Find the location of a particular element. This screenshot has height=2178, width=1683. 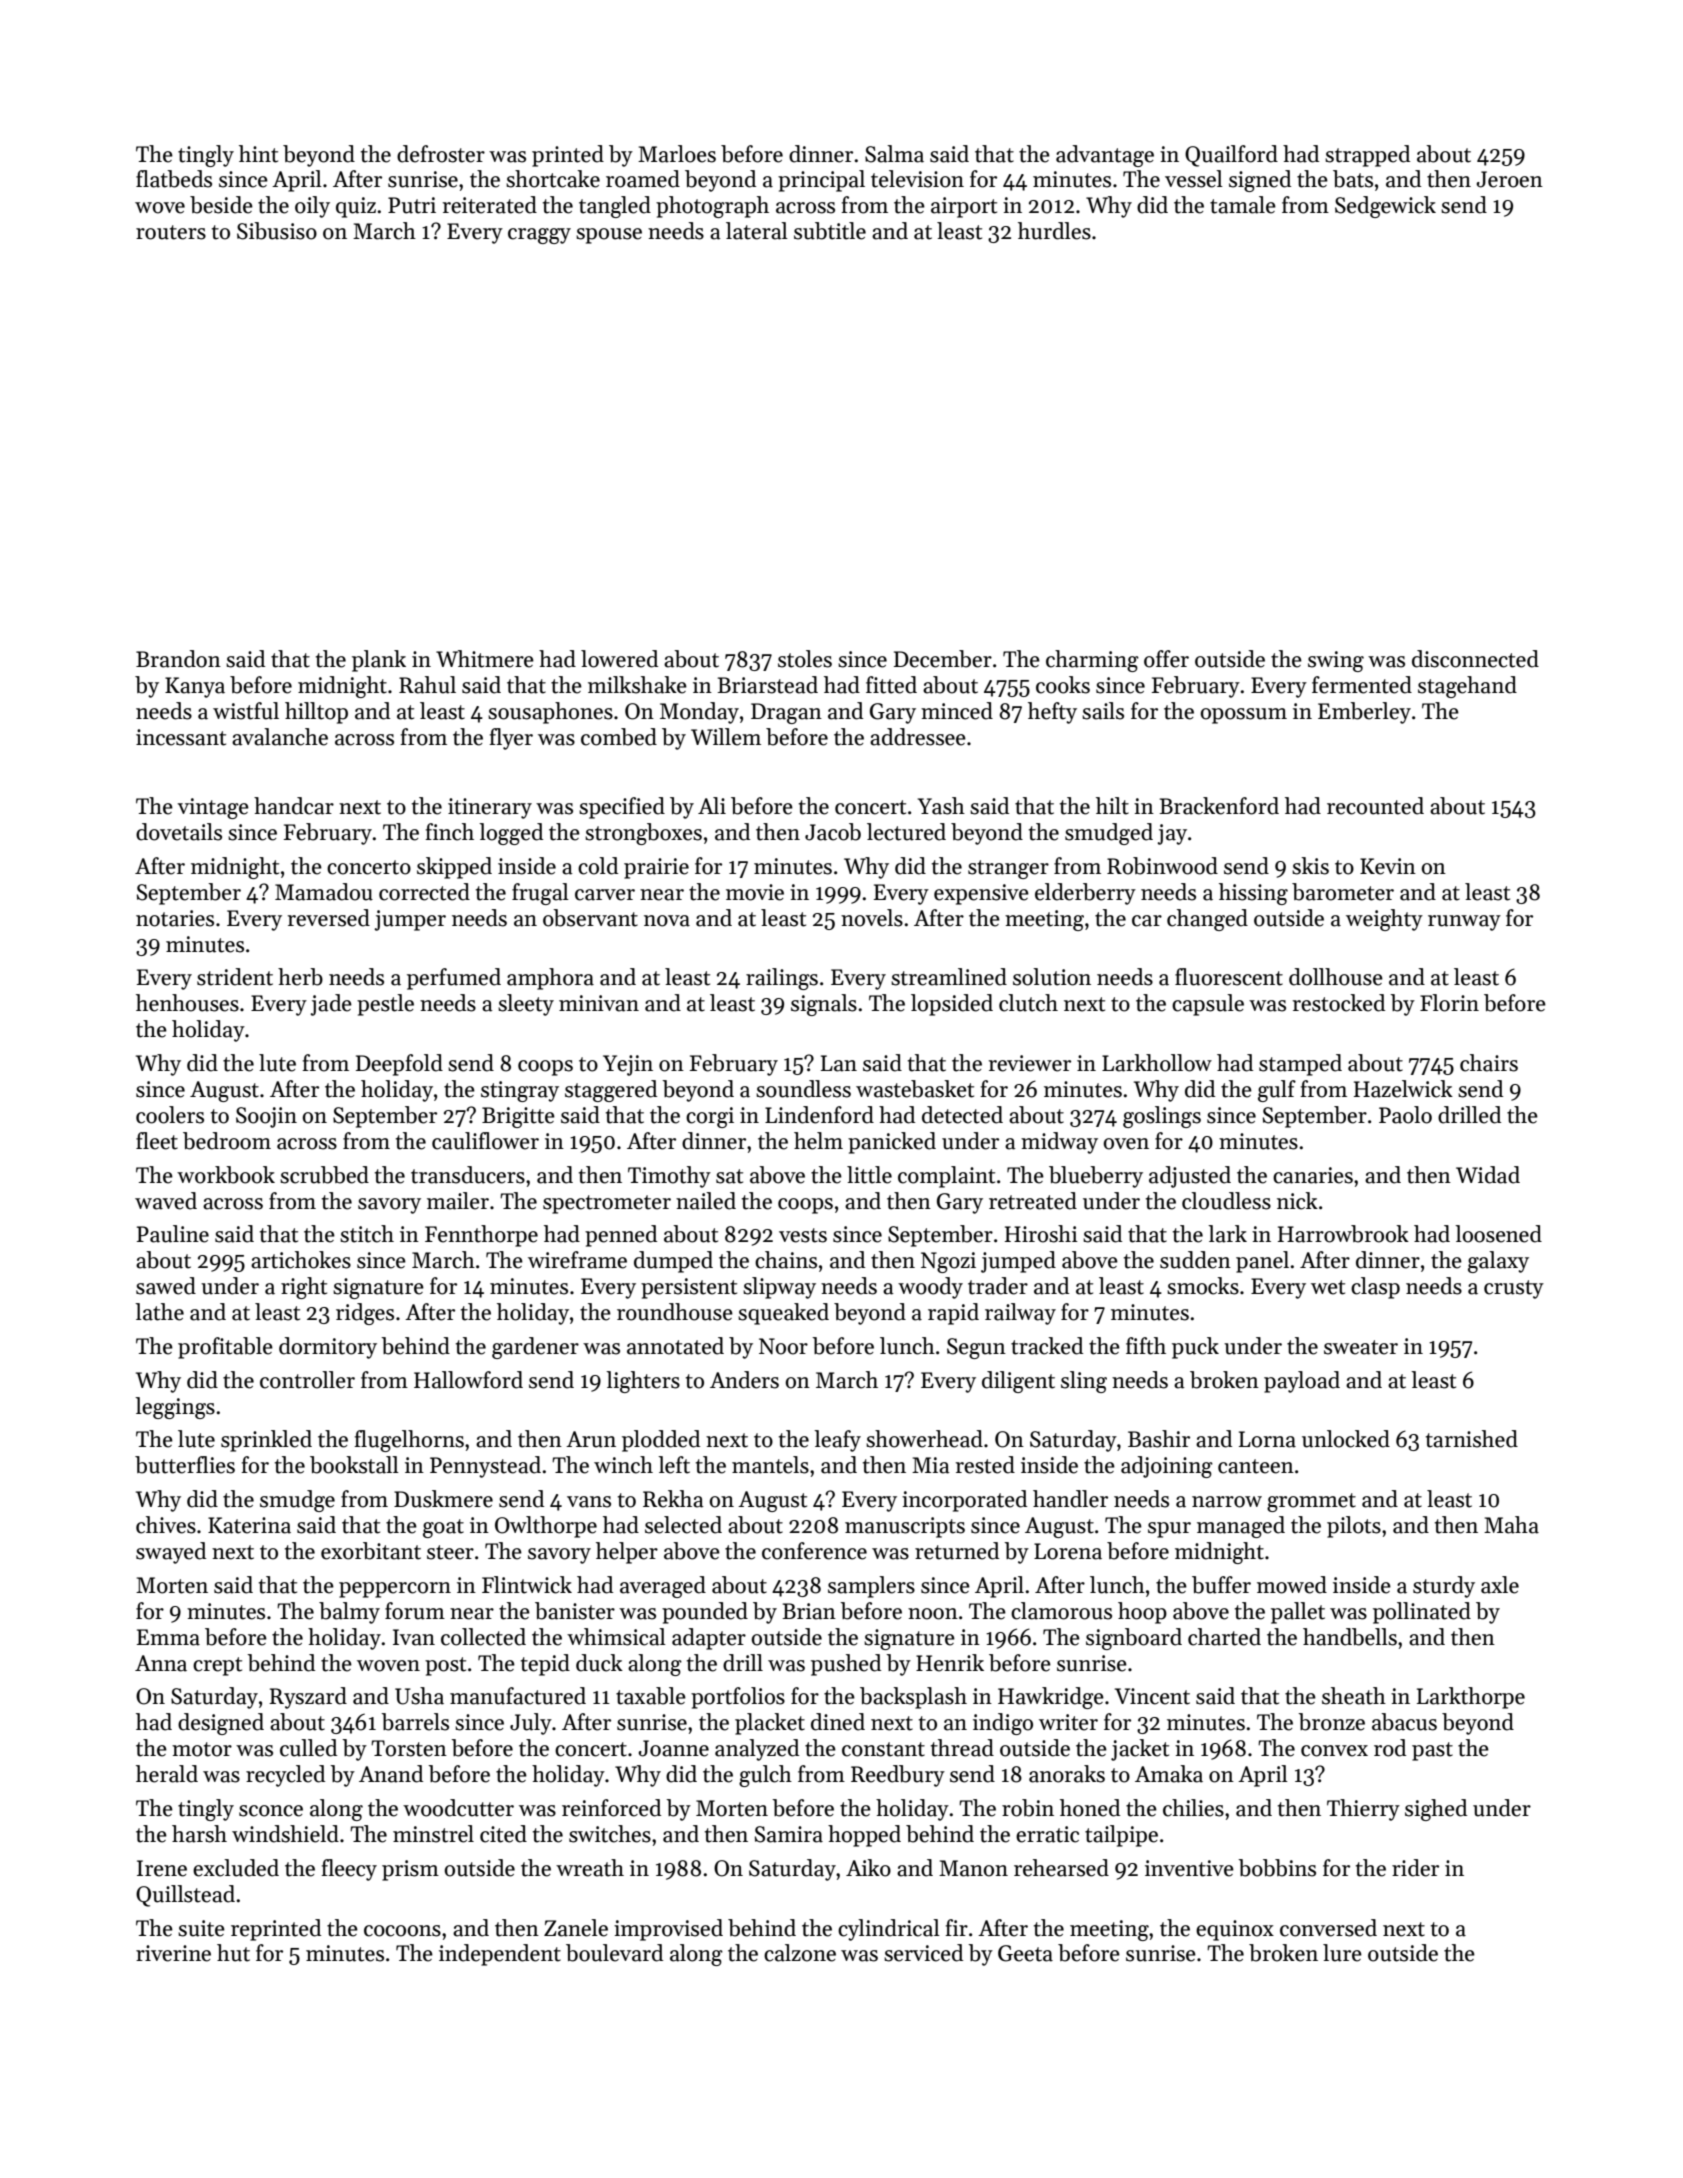

Florin is located at coordinates (1449, 1003).
